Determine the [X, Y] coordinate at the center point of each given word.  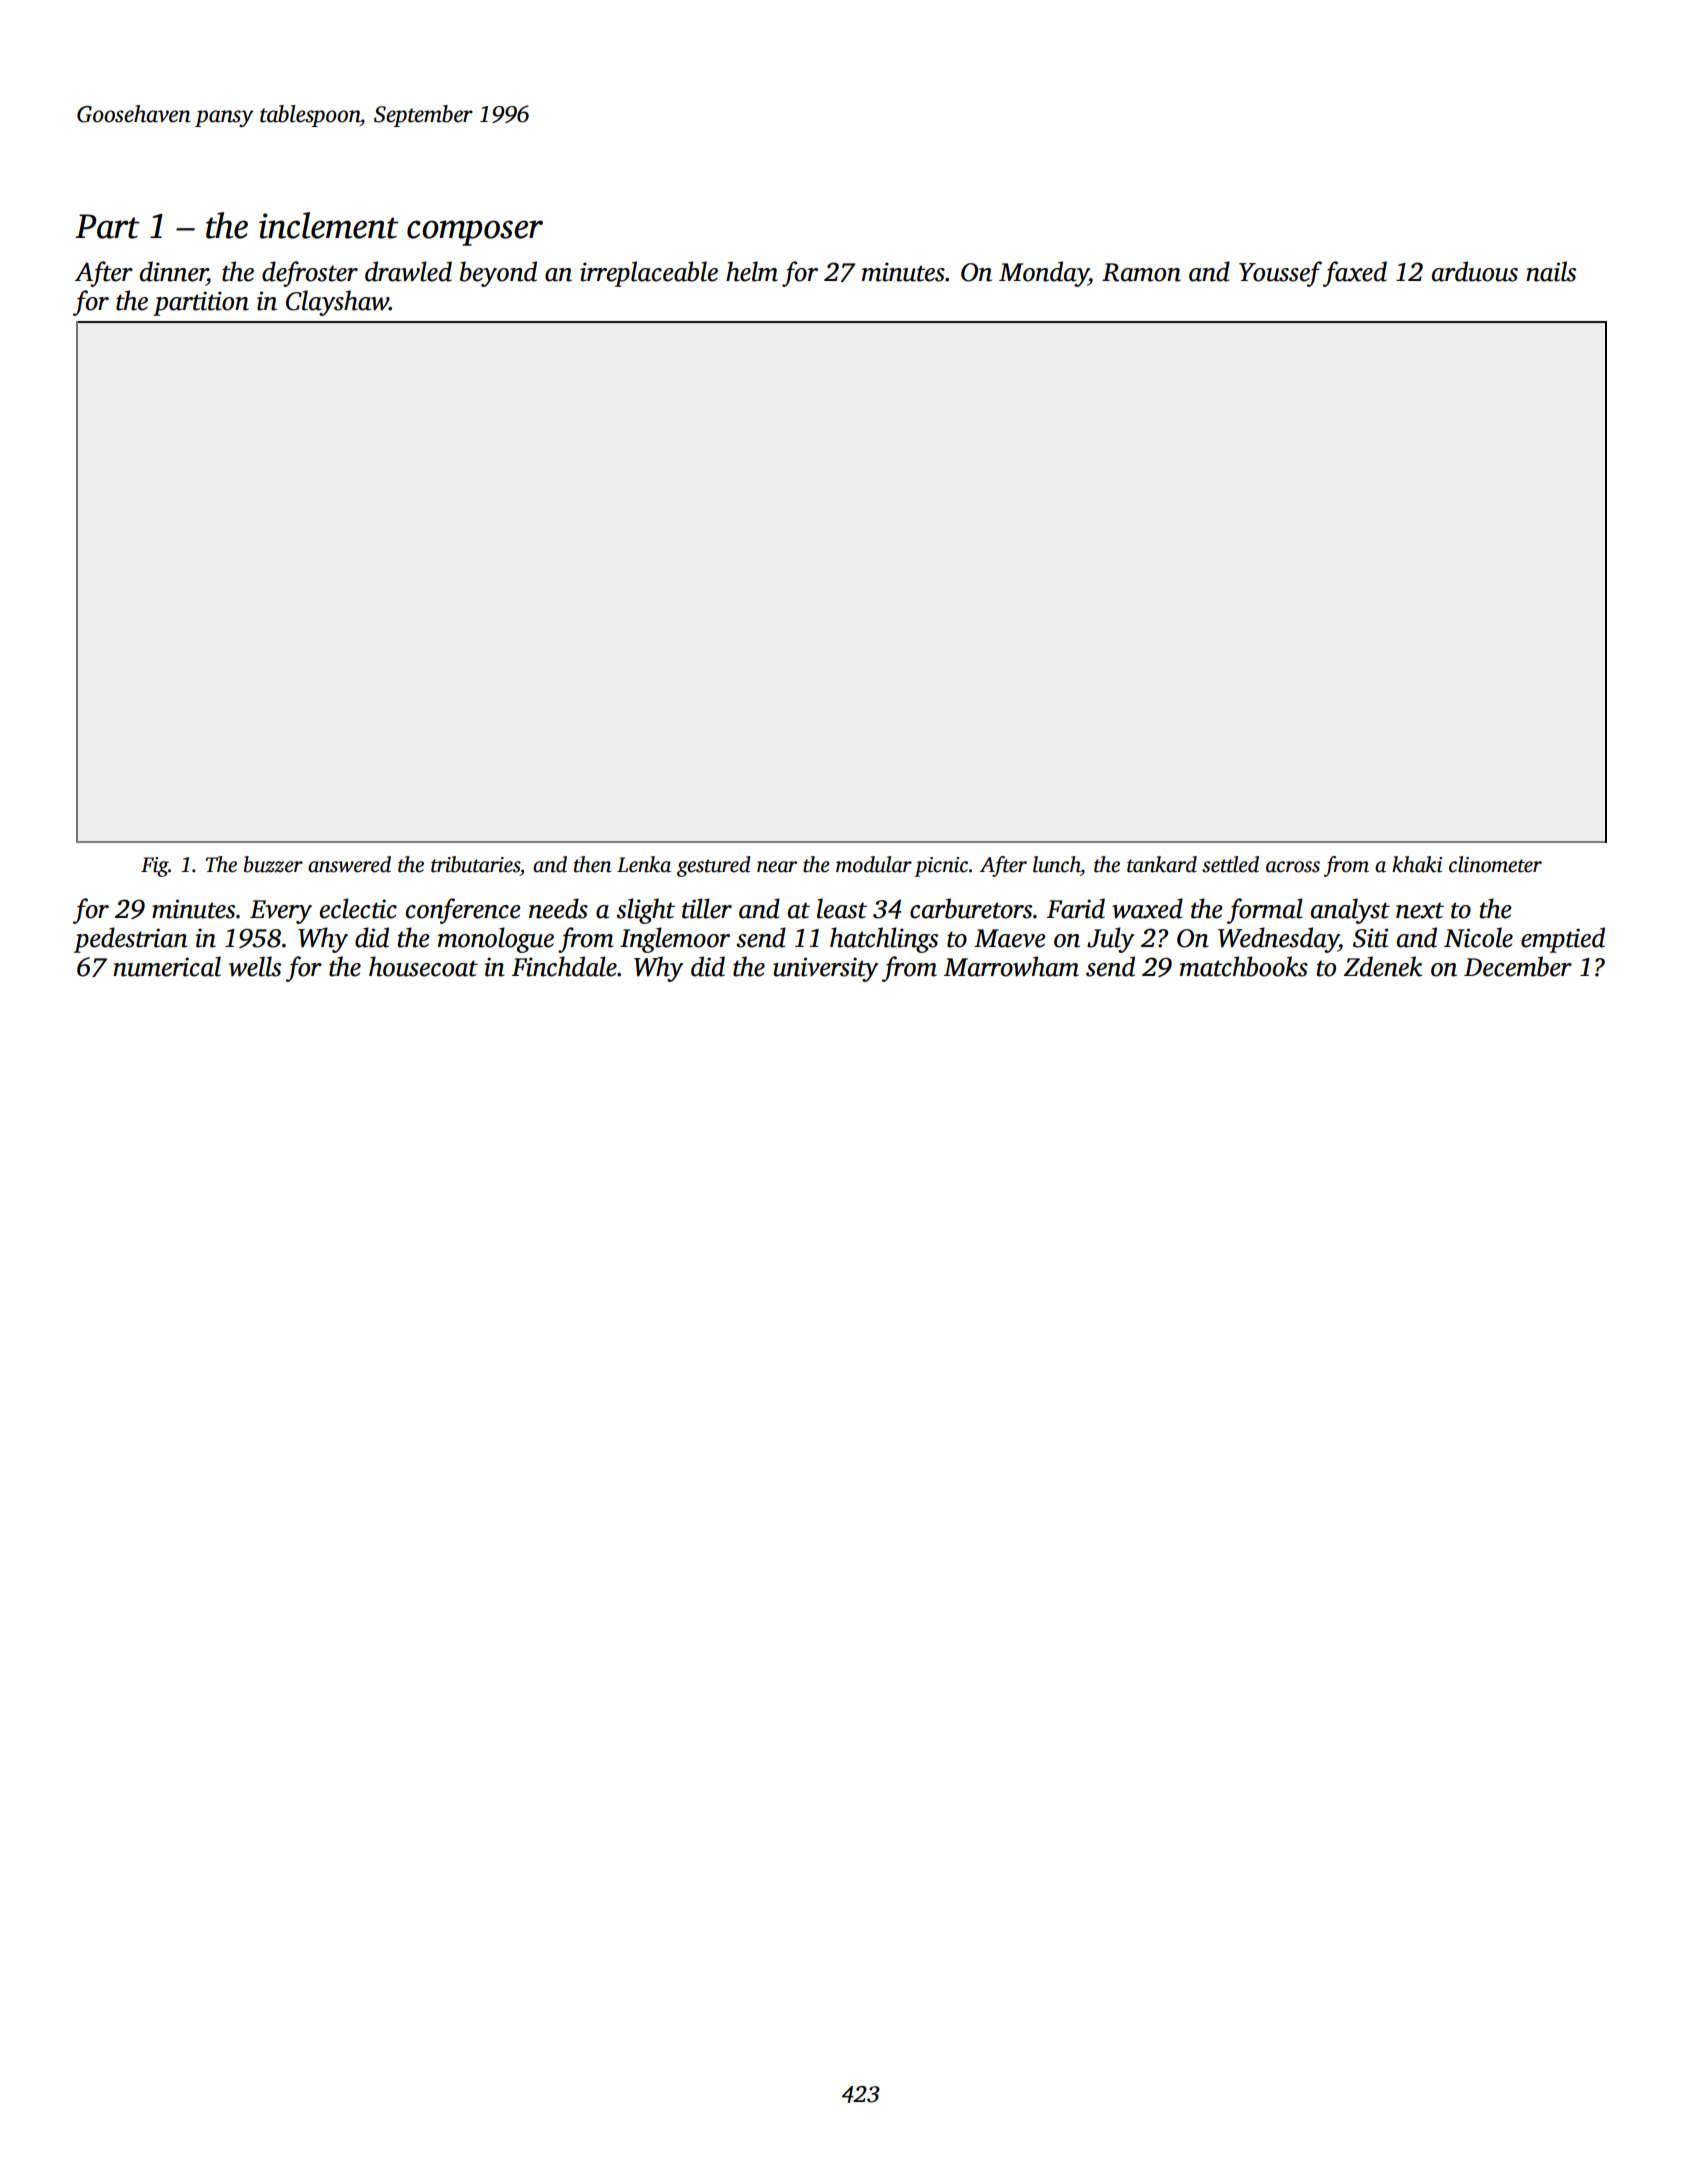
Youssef [1280, 274]
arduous [1475, 271]
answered [349, 864]
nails [1551, 271]
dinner [173, 271]
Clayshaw [337, 303]
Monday [1044, 274]
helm [752, 271]
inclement [328, 225]
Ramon [1141, 272]
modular [874, 864]
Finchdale [564, 966]
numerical [167, 966]
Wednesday [1278, 940]
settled [1230, 864]
